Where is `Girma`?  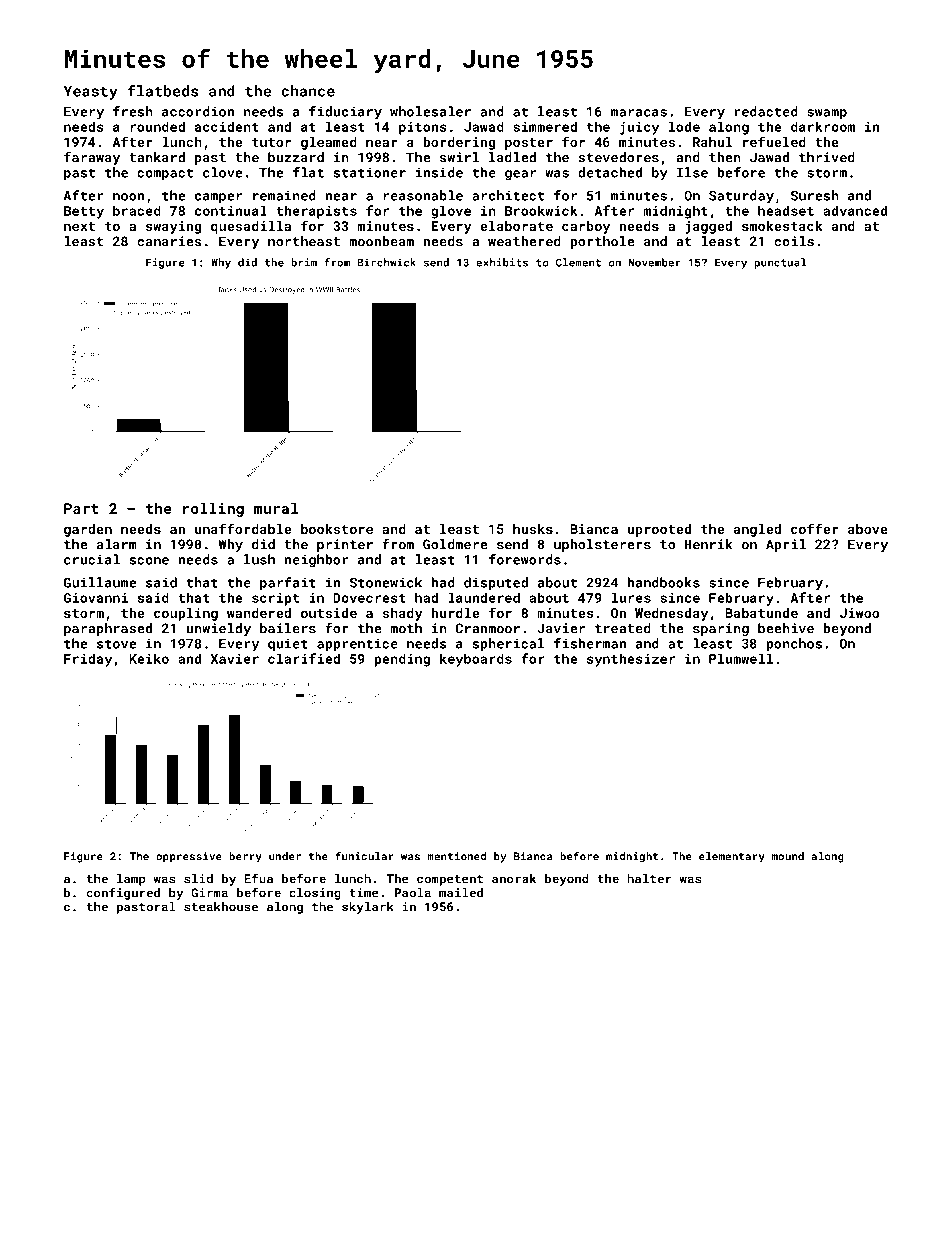 Girma is located at coordinates (209, 893).
